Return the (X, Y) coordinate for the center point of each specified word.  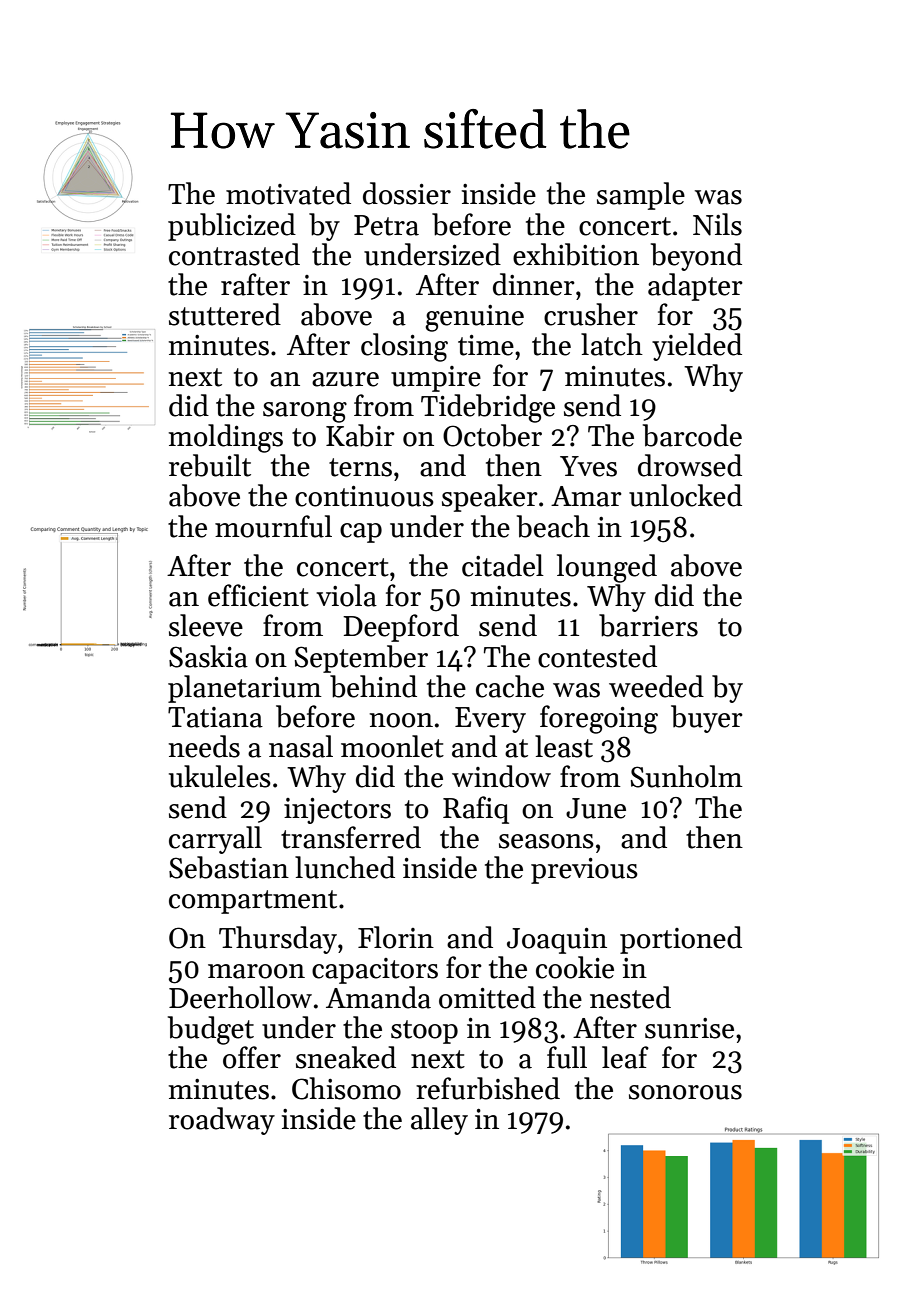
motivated (288, 193)
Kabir (360, 435)
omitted (487, 997)
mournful (273, 526)
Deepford (401, 628)
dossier (407, 193)
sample (641, 196)
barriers (648, 625)
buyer (707, 719)
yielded (697, 347)
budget (211, 1030)
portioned (681, 940)
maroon (256, 971)
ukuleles (220, 776)
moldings (226, 438)
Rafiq (476, 810)
